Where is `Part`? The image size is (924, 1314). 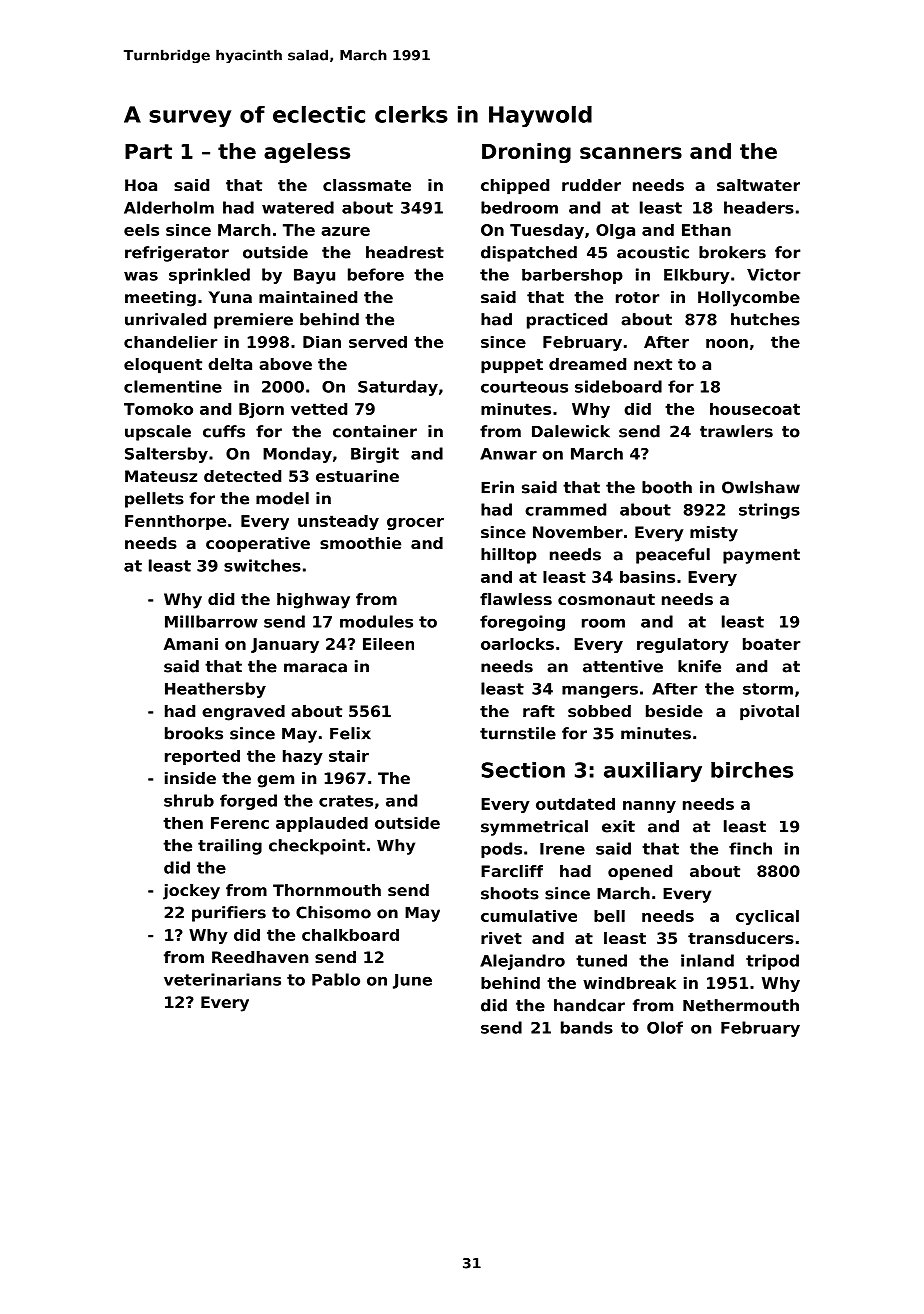
Part is located at coordinates (148, 151).
